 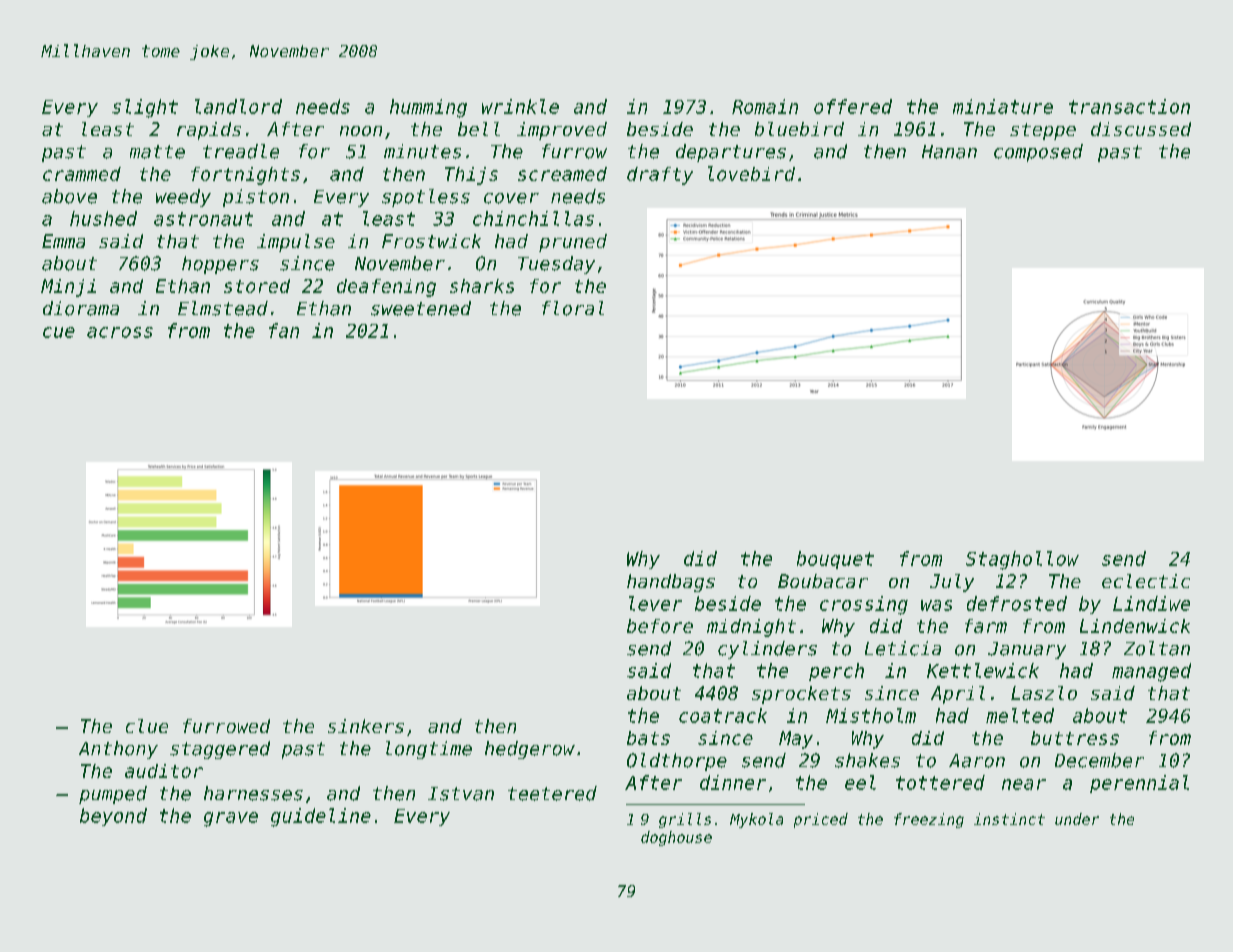 I want to click on perennial, so click(x=1139, y=784).
